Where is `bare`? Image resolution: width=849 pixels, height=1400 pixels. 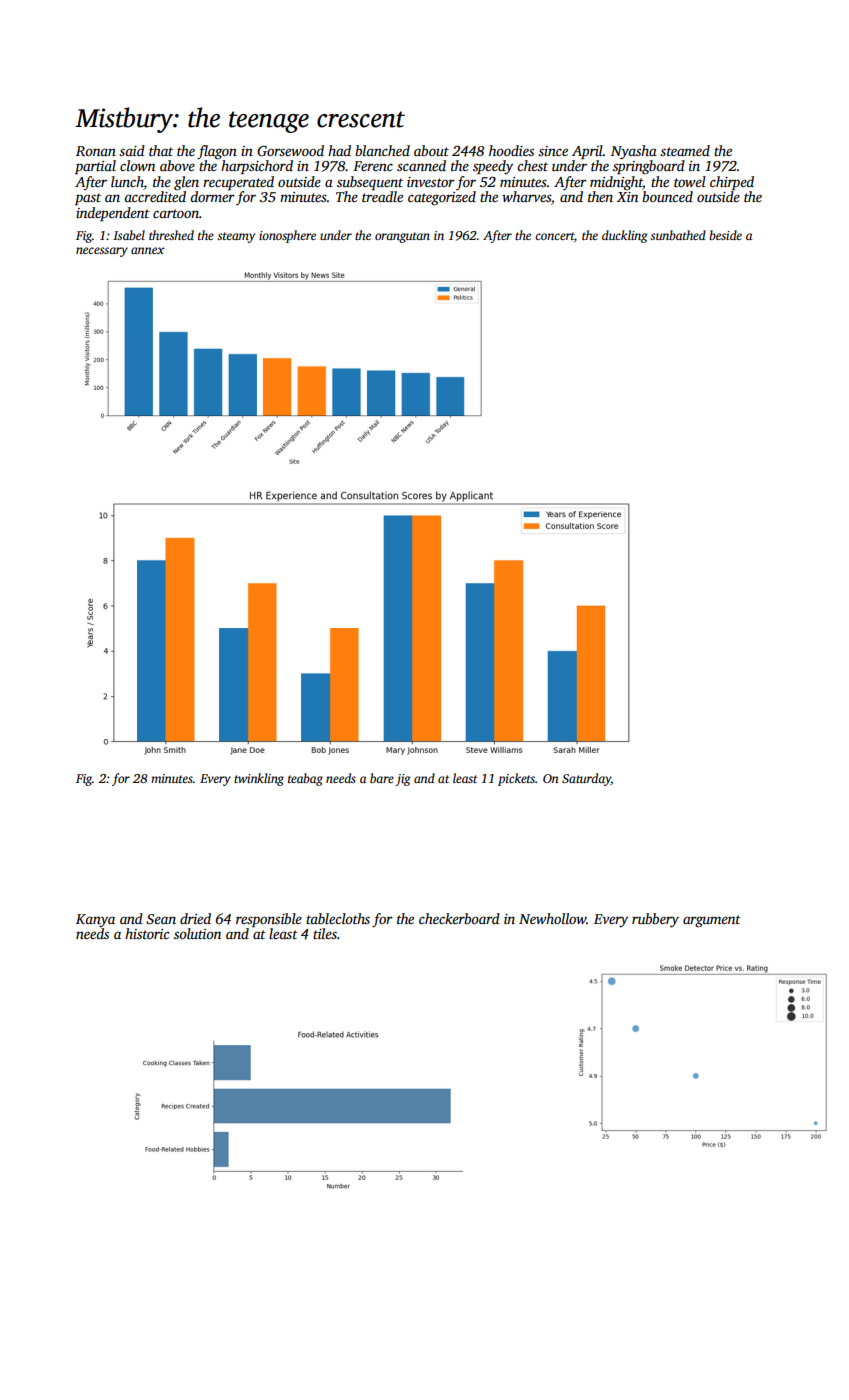 bare is located at coordinates (382, 778).
